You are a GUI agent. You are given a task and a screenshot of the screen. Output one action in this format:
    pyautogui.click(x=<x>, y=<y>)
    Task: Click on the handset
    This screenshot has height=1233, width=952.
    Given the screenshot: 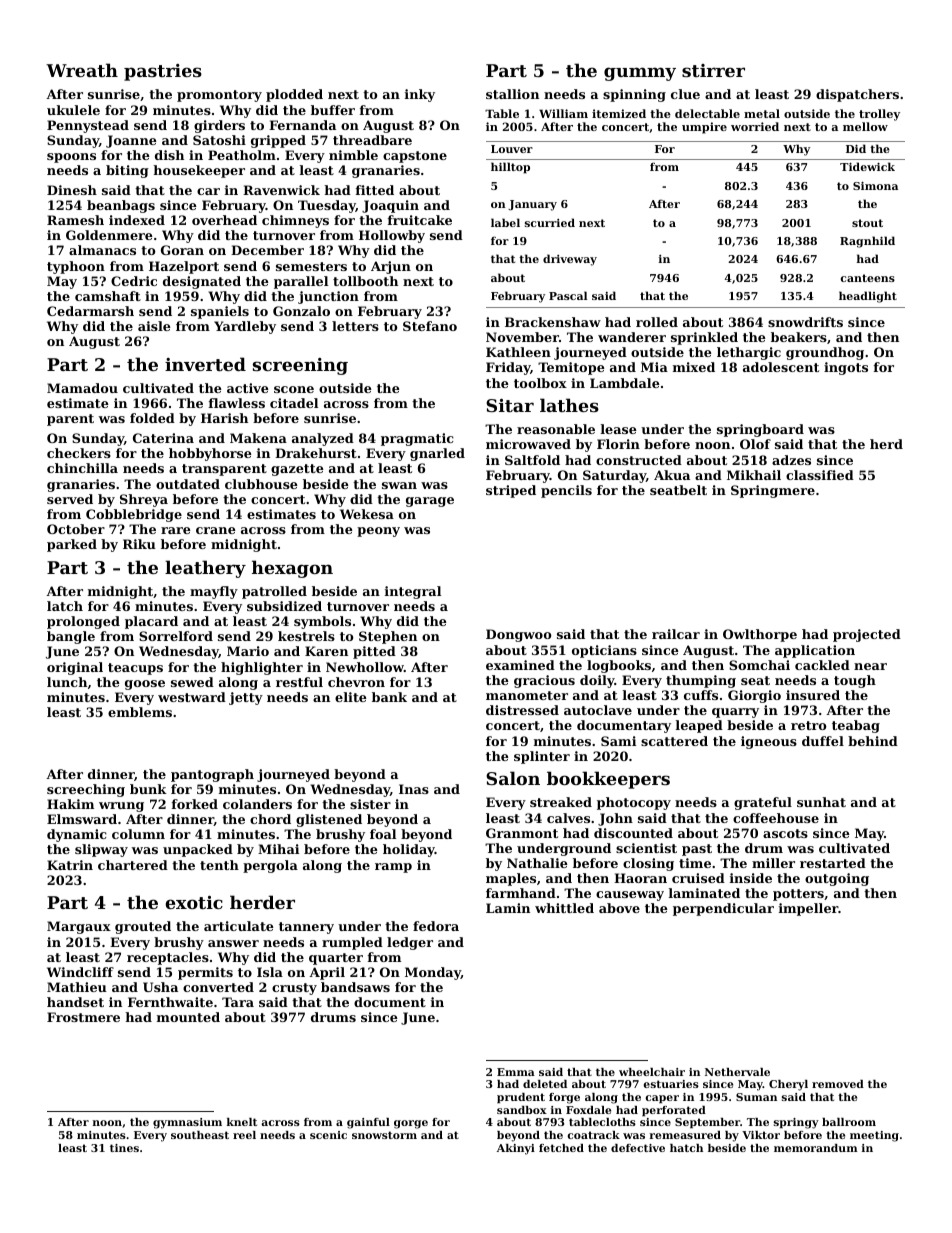 What is the action you would take?
    pyautogui.click(x=75, y=1002)
